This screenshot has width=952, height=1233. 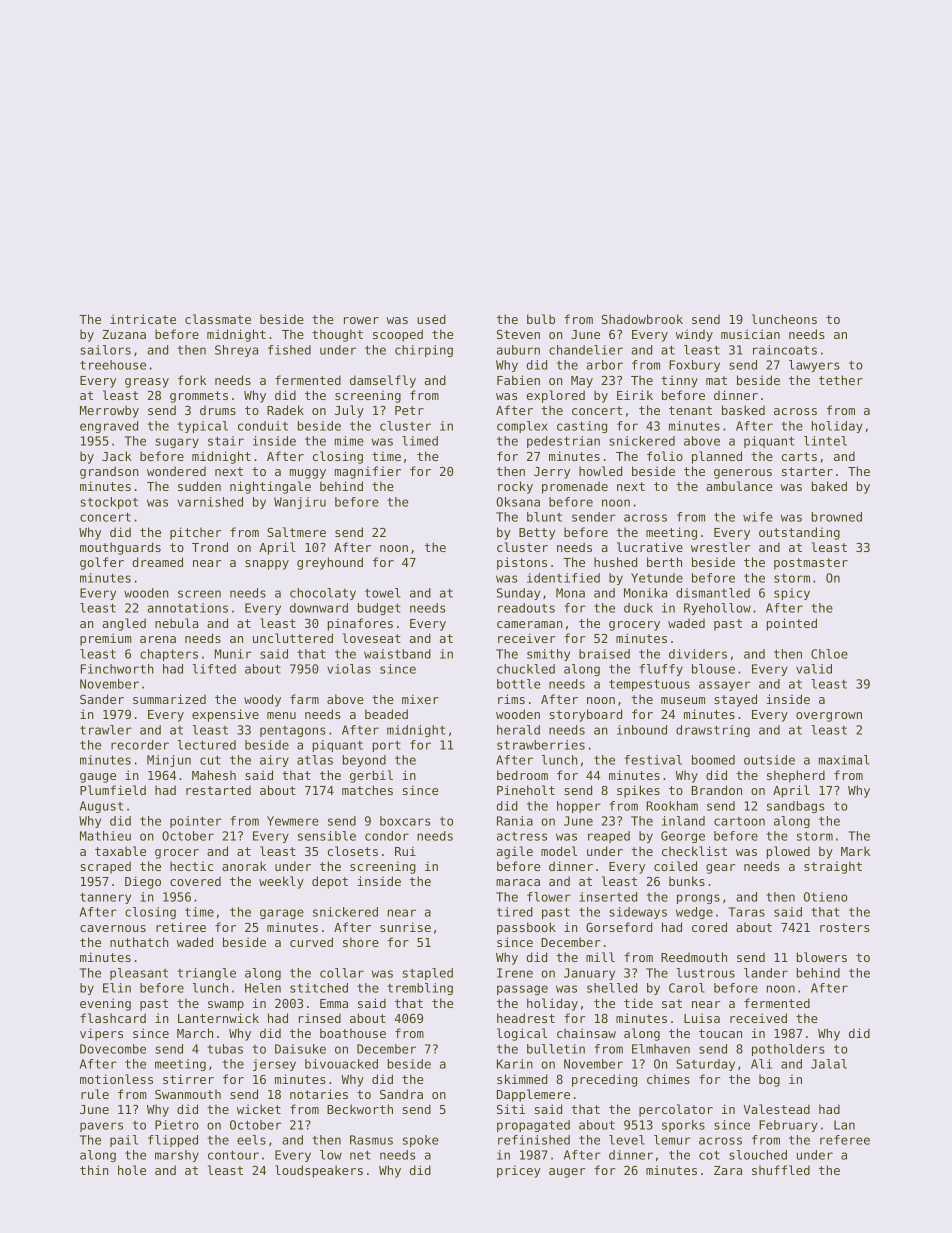 I want to click on tubas, so click(x=225, y=1049).
